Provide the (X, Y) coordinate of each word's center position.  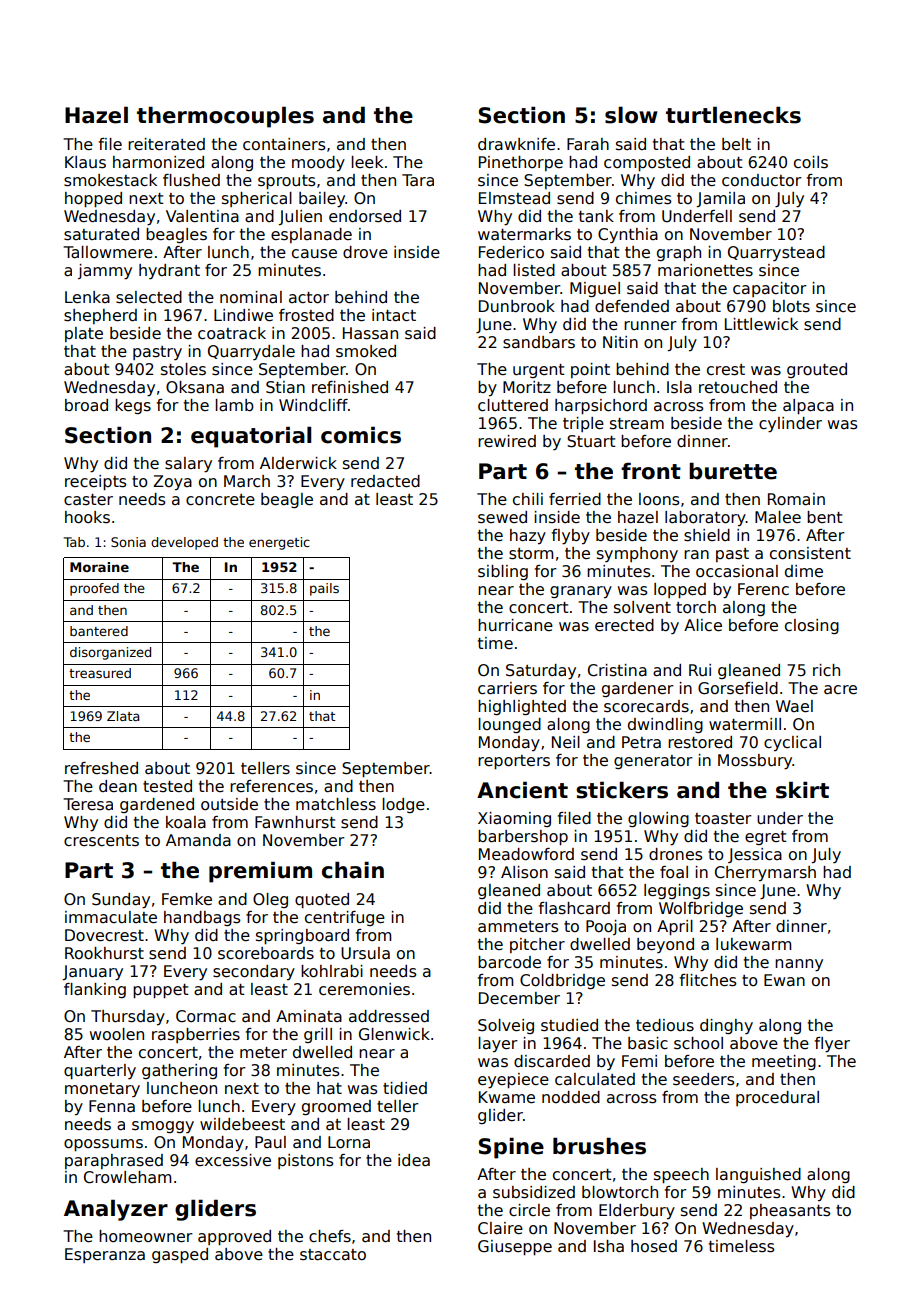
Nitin (620, 342)
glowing (658, 819)
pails (324, 589)
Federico (511, 252)
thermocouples (225, 117)
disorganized (110, 653)
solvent (642, 607)
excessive (233, 1160)
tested (167, 786)
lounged (509, 725)
